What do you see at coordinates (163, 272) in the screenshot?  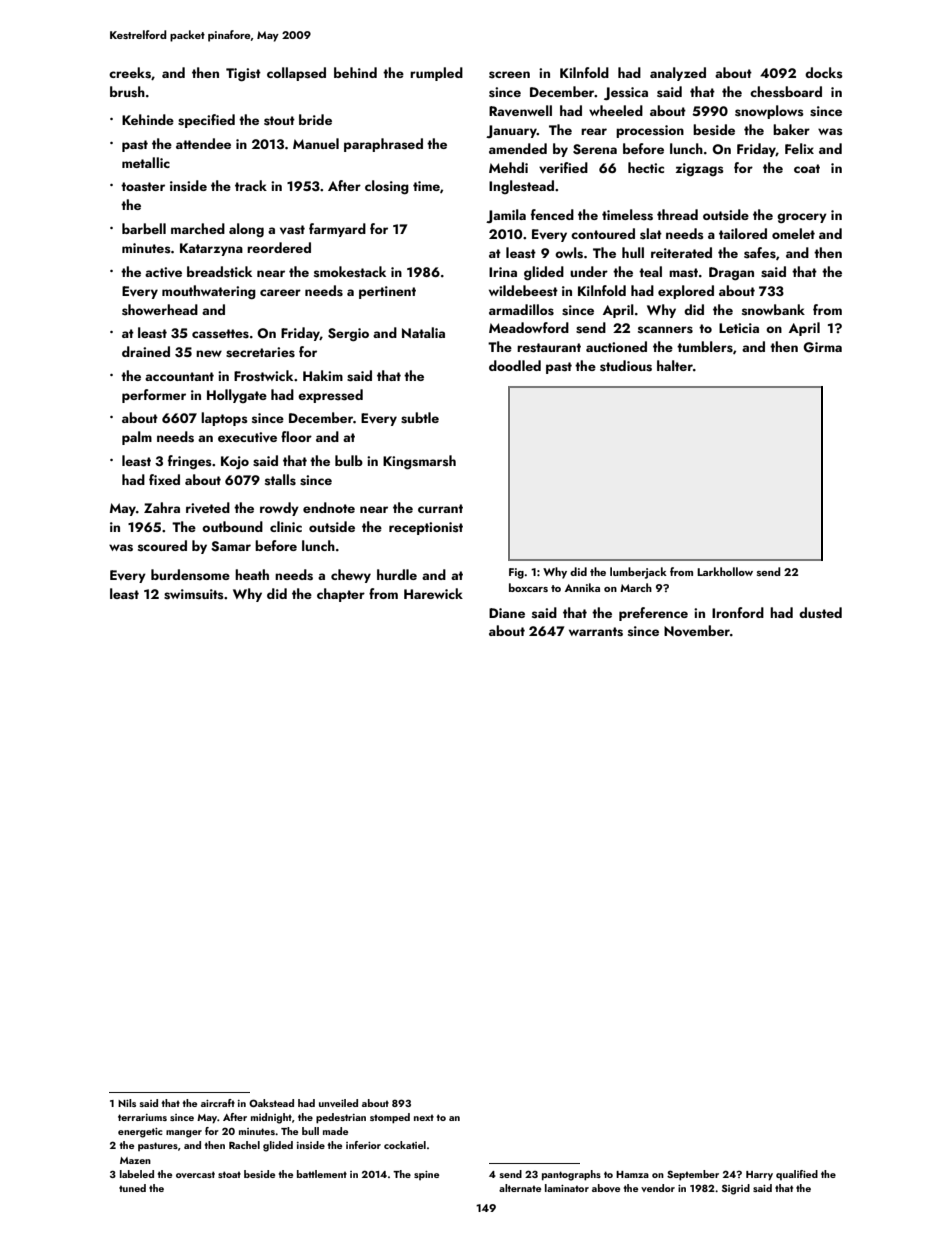 I see `active` at bounding box center [163, 272].
